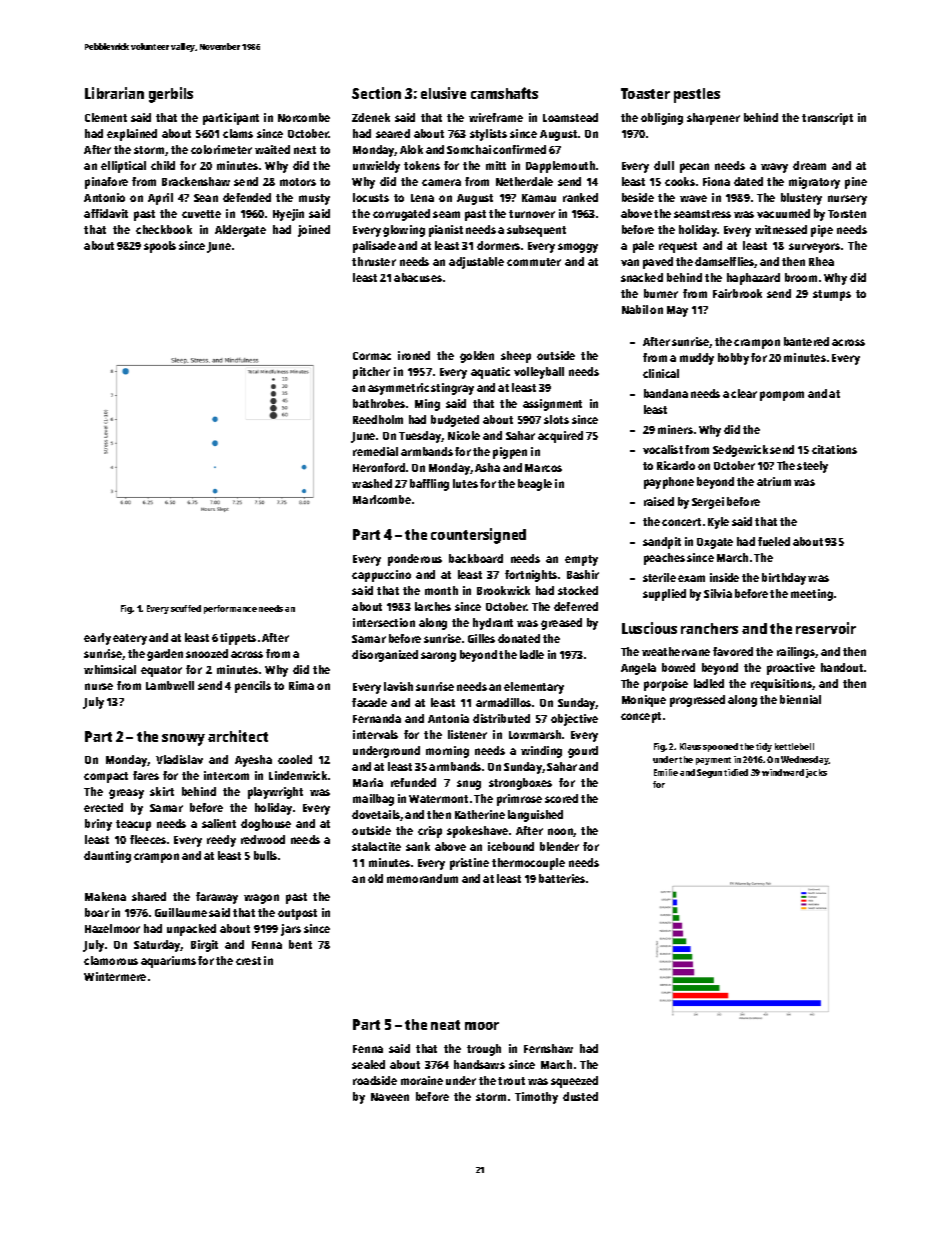 The image size is (952, 1233). What do you see at coordinates (422, 878) in the screenshot?
I see `memorandum` at bounding box center [422, 878].
